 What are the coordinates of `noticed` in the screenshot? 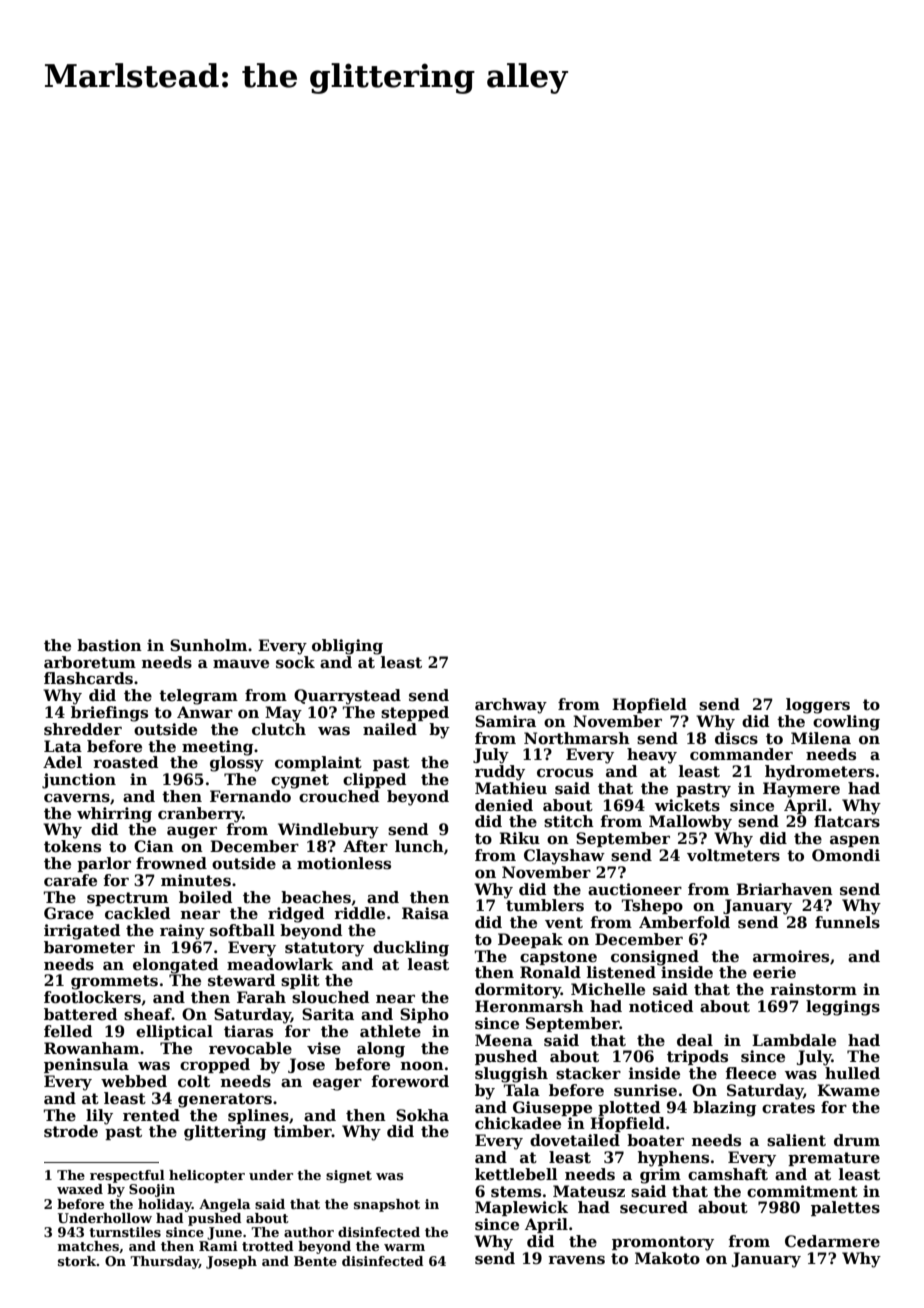 It's located at (661, 1006).
